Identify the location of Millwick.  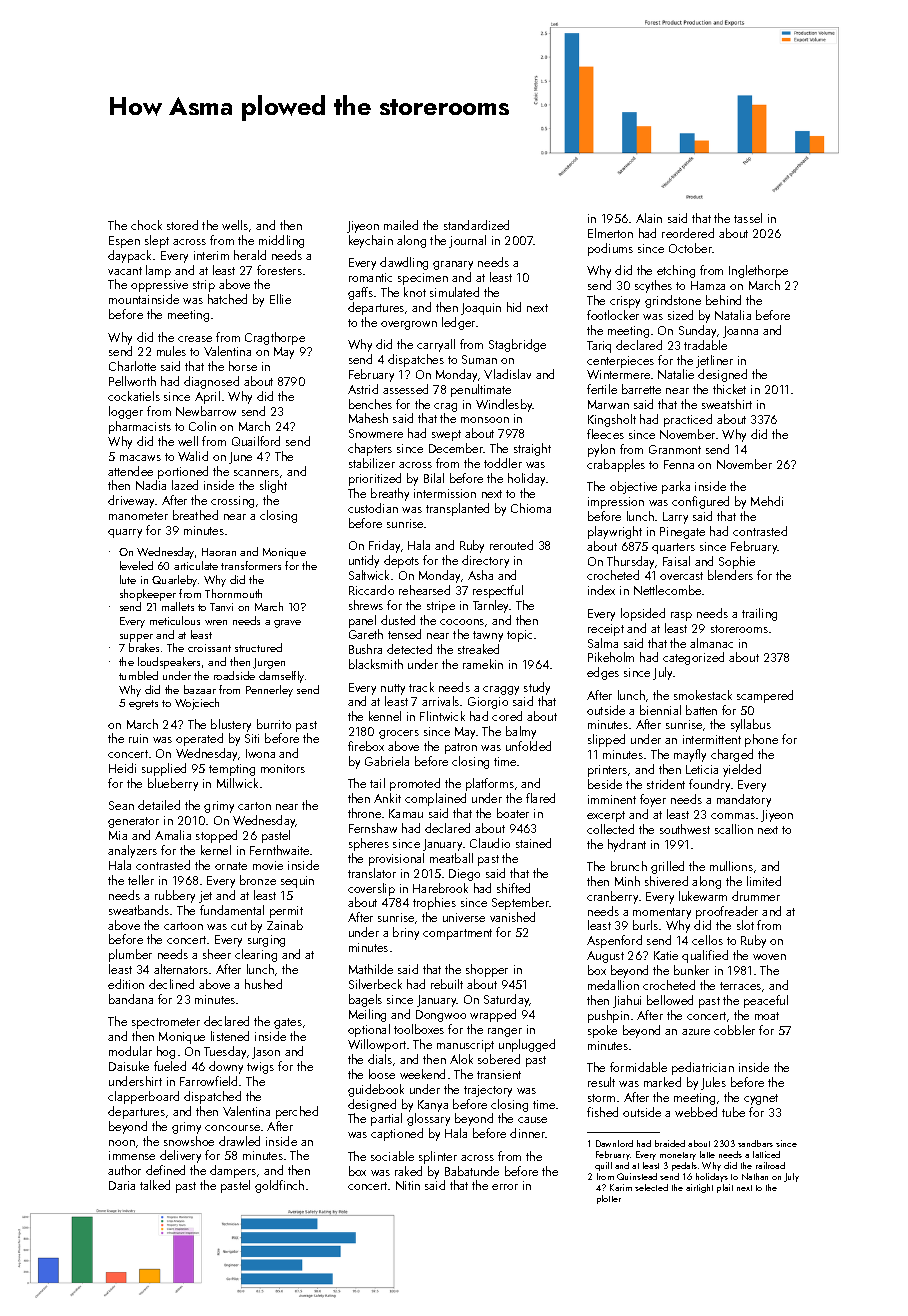
(237, 783).
